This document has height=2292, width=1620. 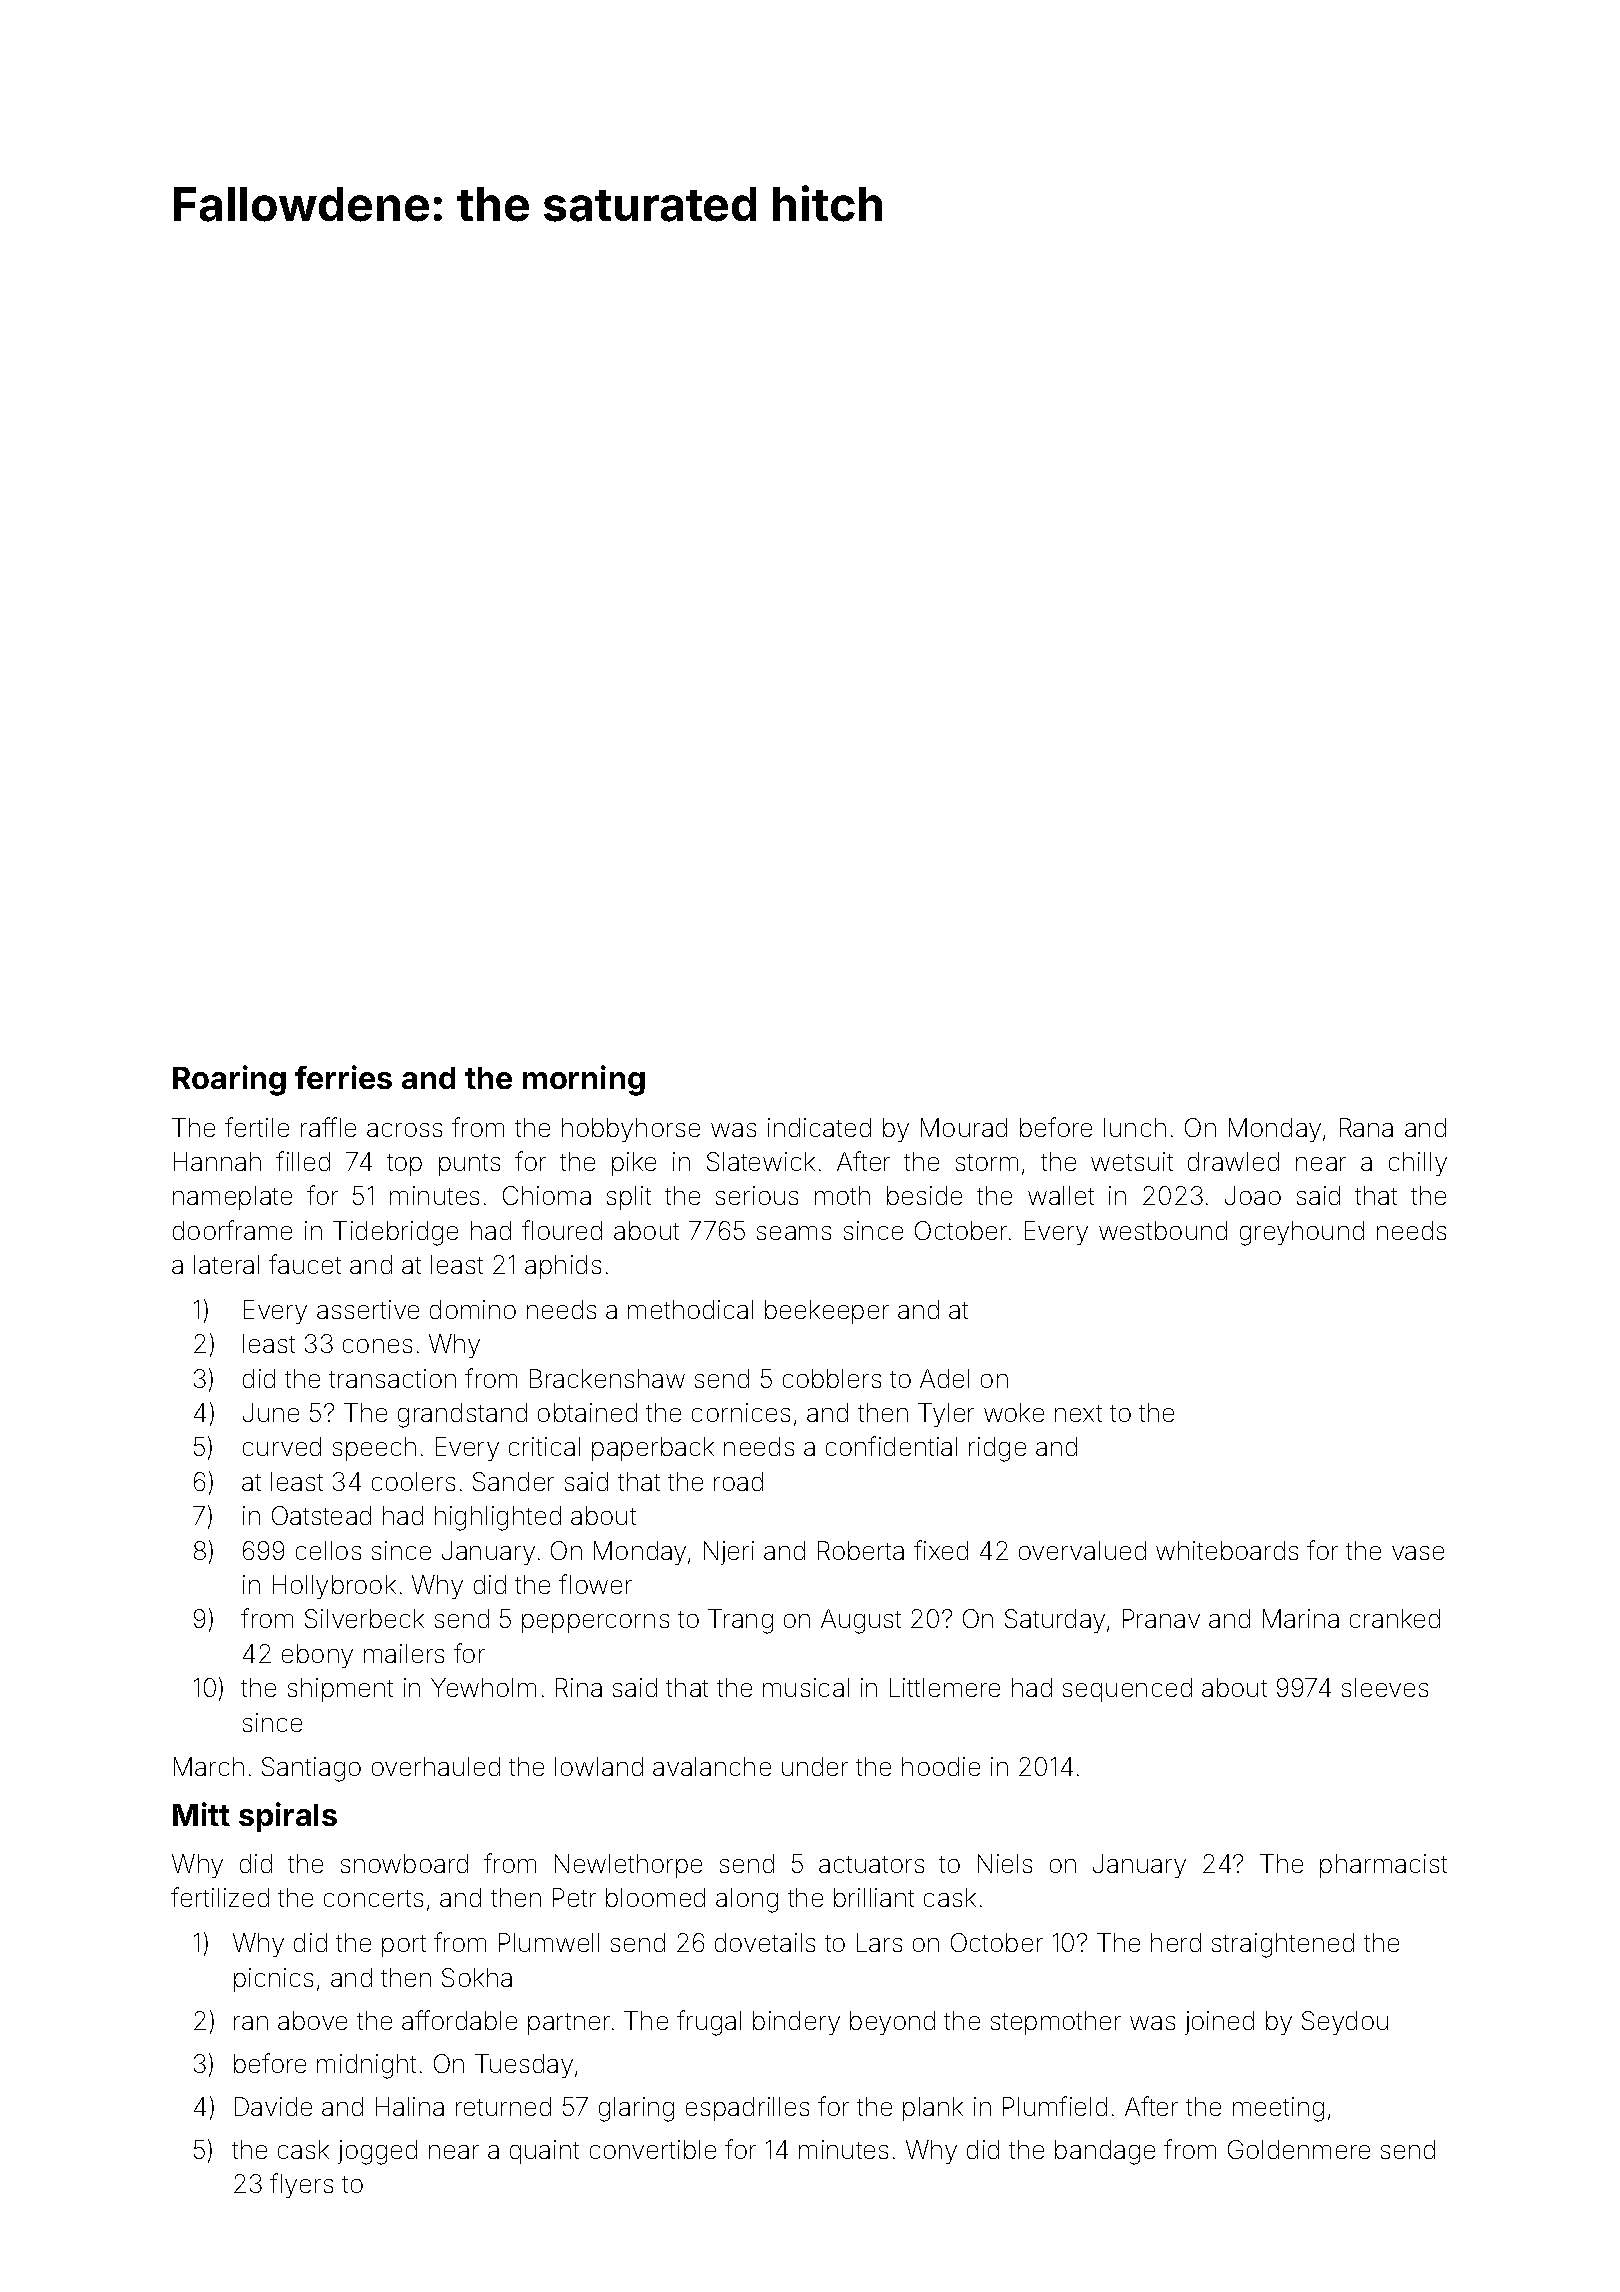 I want to click on peppercorns, so click(x=595, y=1623).
